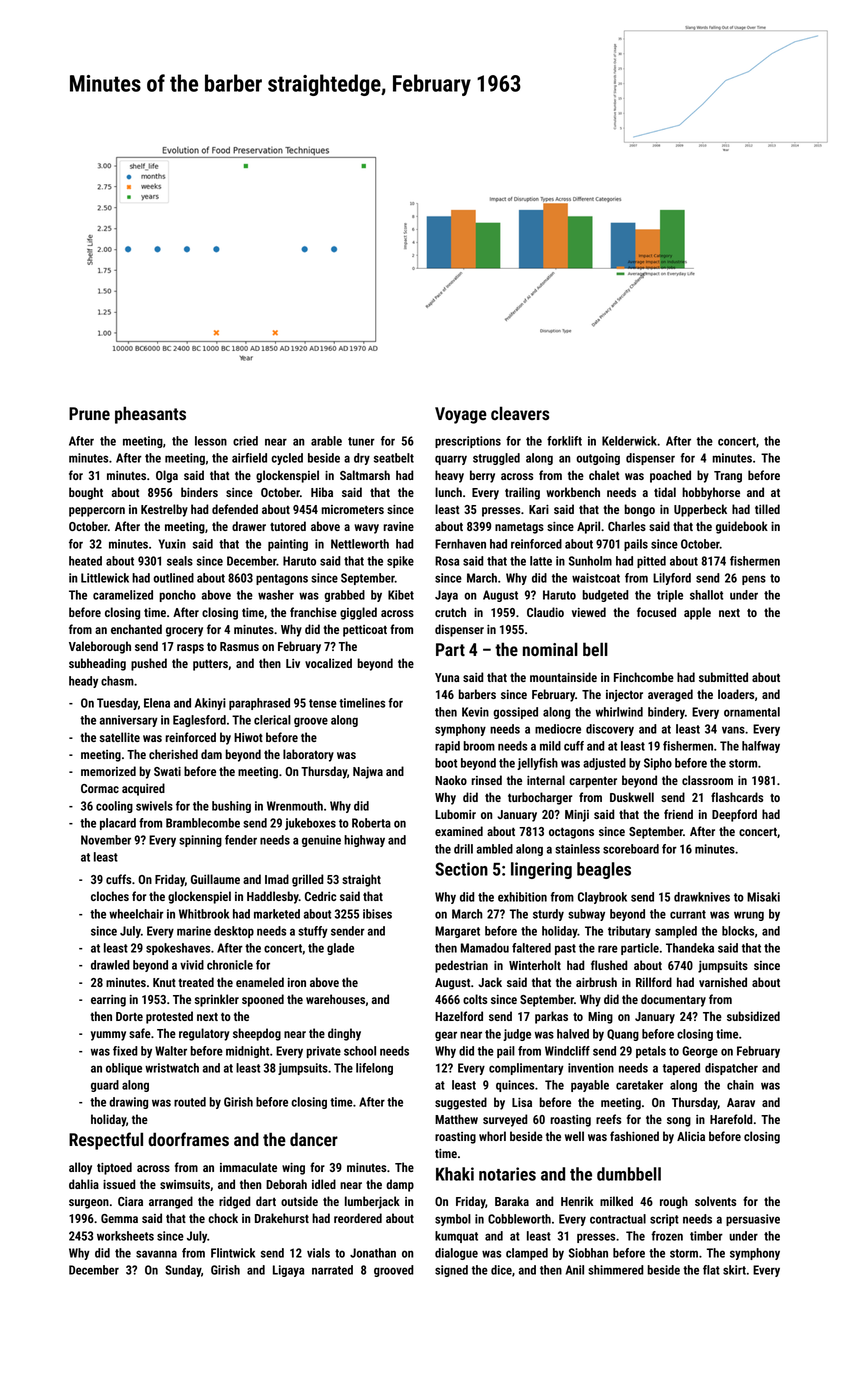 The image size is (849, 1400). I want to click on trailing, so click(522, 493).
